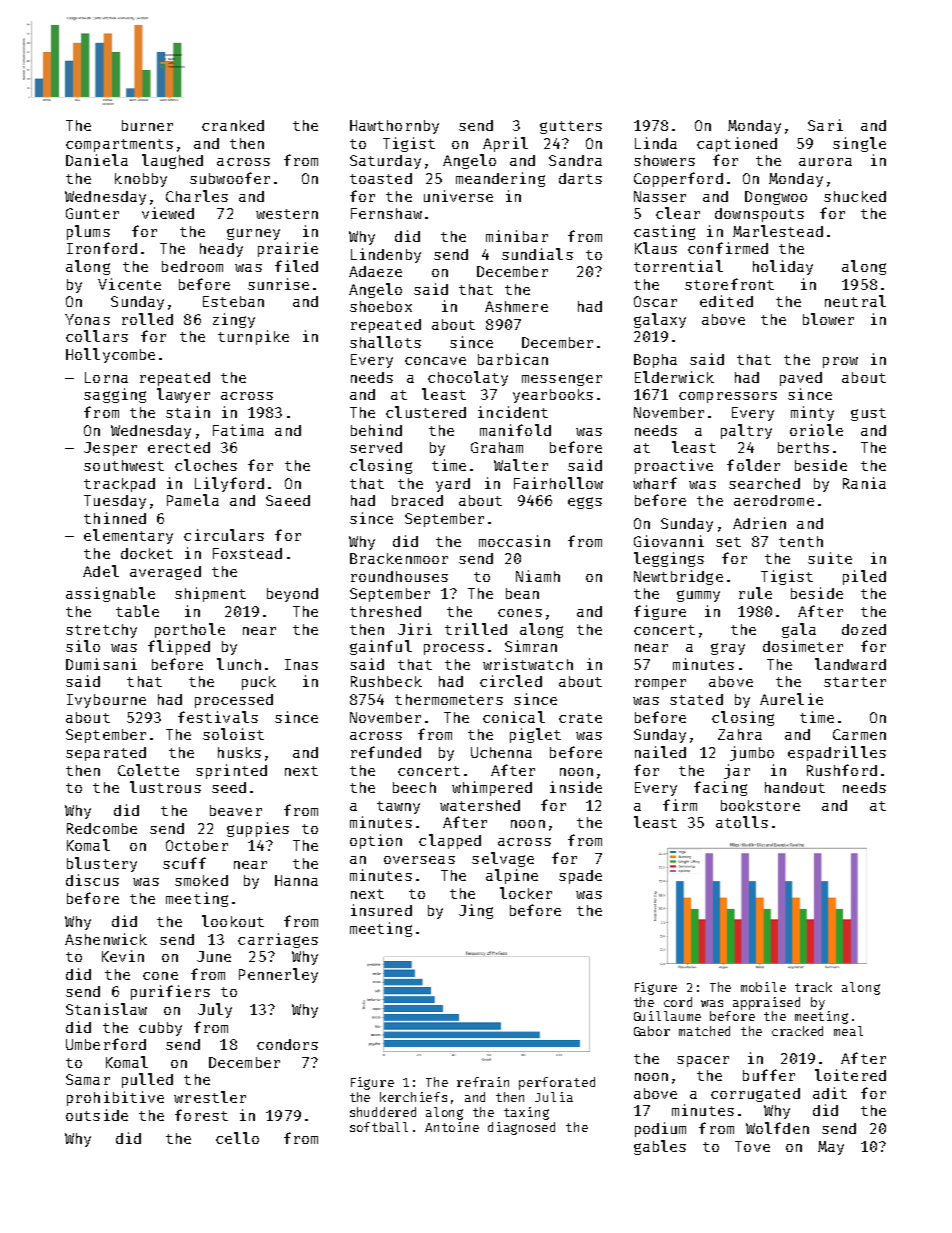 Image resolution: width=952 pixels, height=1233 pixels. What do you see at coordinates (483, 1082) in the screenshot?
I see `refrain` at bounding box center [483, 1082].
